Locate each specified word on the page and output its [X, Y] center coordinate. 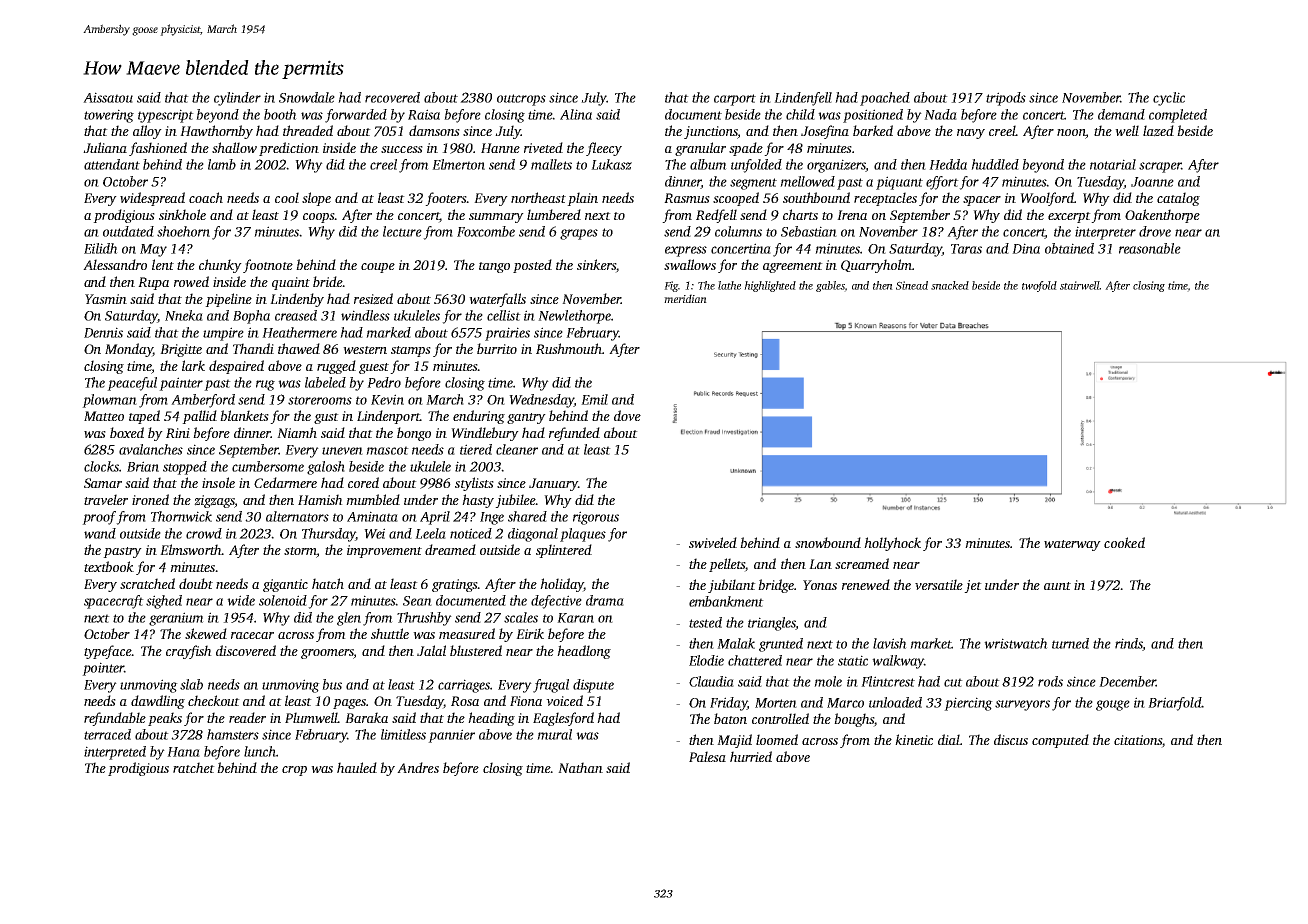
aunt [1057, 586]
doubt [196, 583]
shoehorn [183, 231]
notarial [1113, 164]
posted [532, 266]
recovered [392, 97]
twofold [1039, 286]
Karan [575, 618]
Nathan [580, 767]
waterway [1072, 545]
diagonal [533, 535]
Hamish [320, 499]
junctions [711, 132]
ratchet [194, 767]
